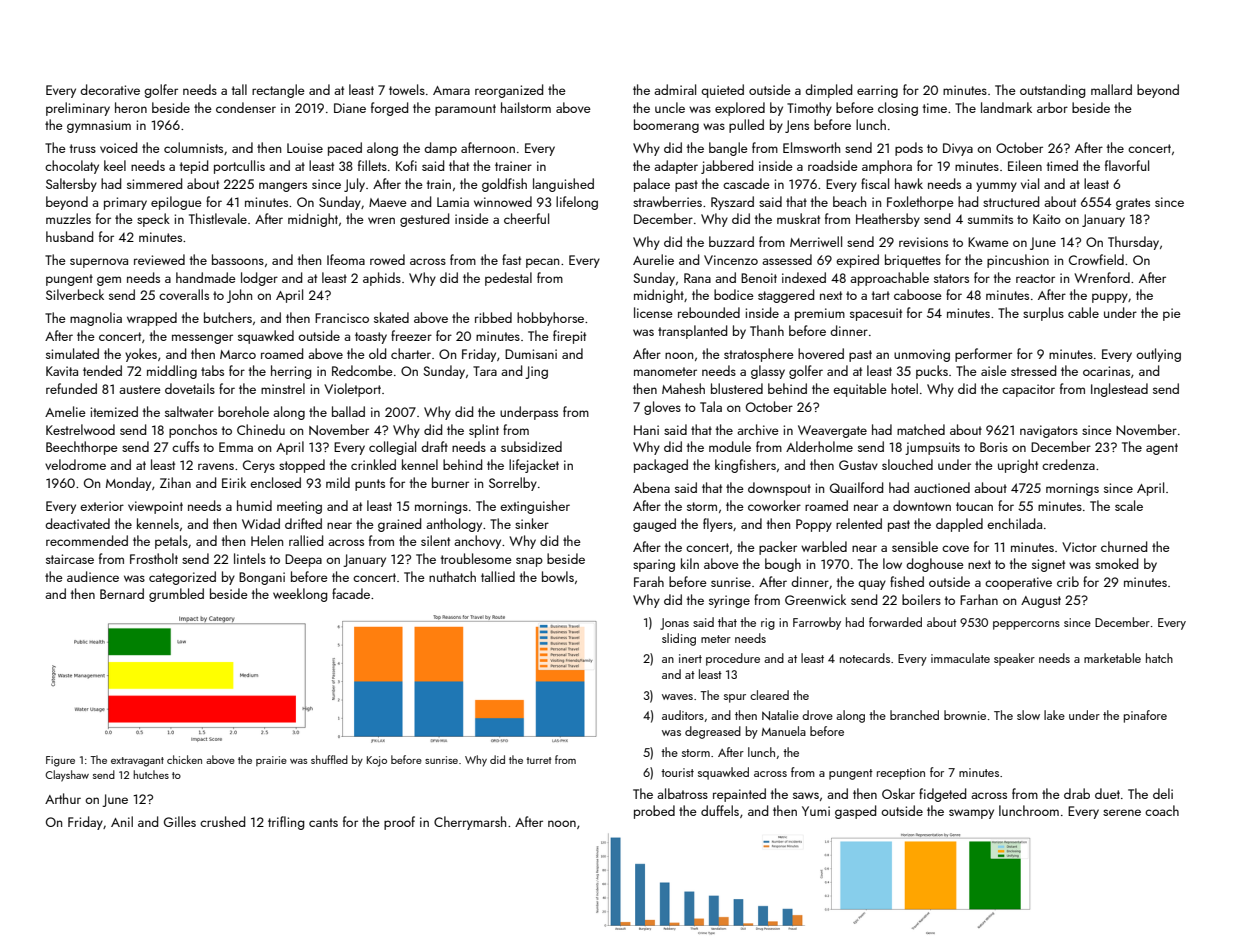 This screenshot has height=952, width=1233. What do you see at coordinates (83, 148) in the screenshot?
I see `truss` at bounding box center [83, 148].
